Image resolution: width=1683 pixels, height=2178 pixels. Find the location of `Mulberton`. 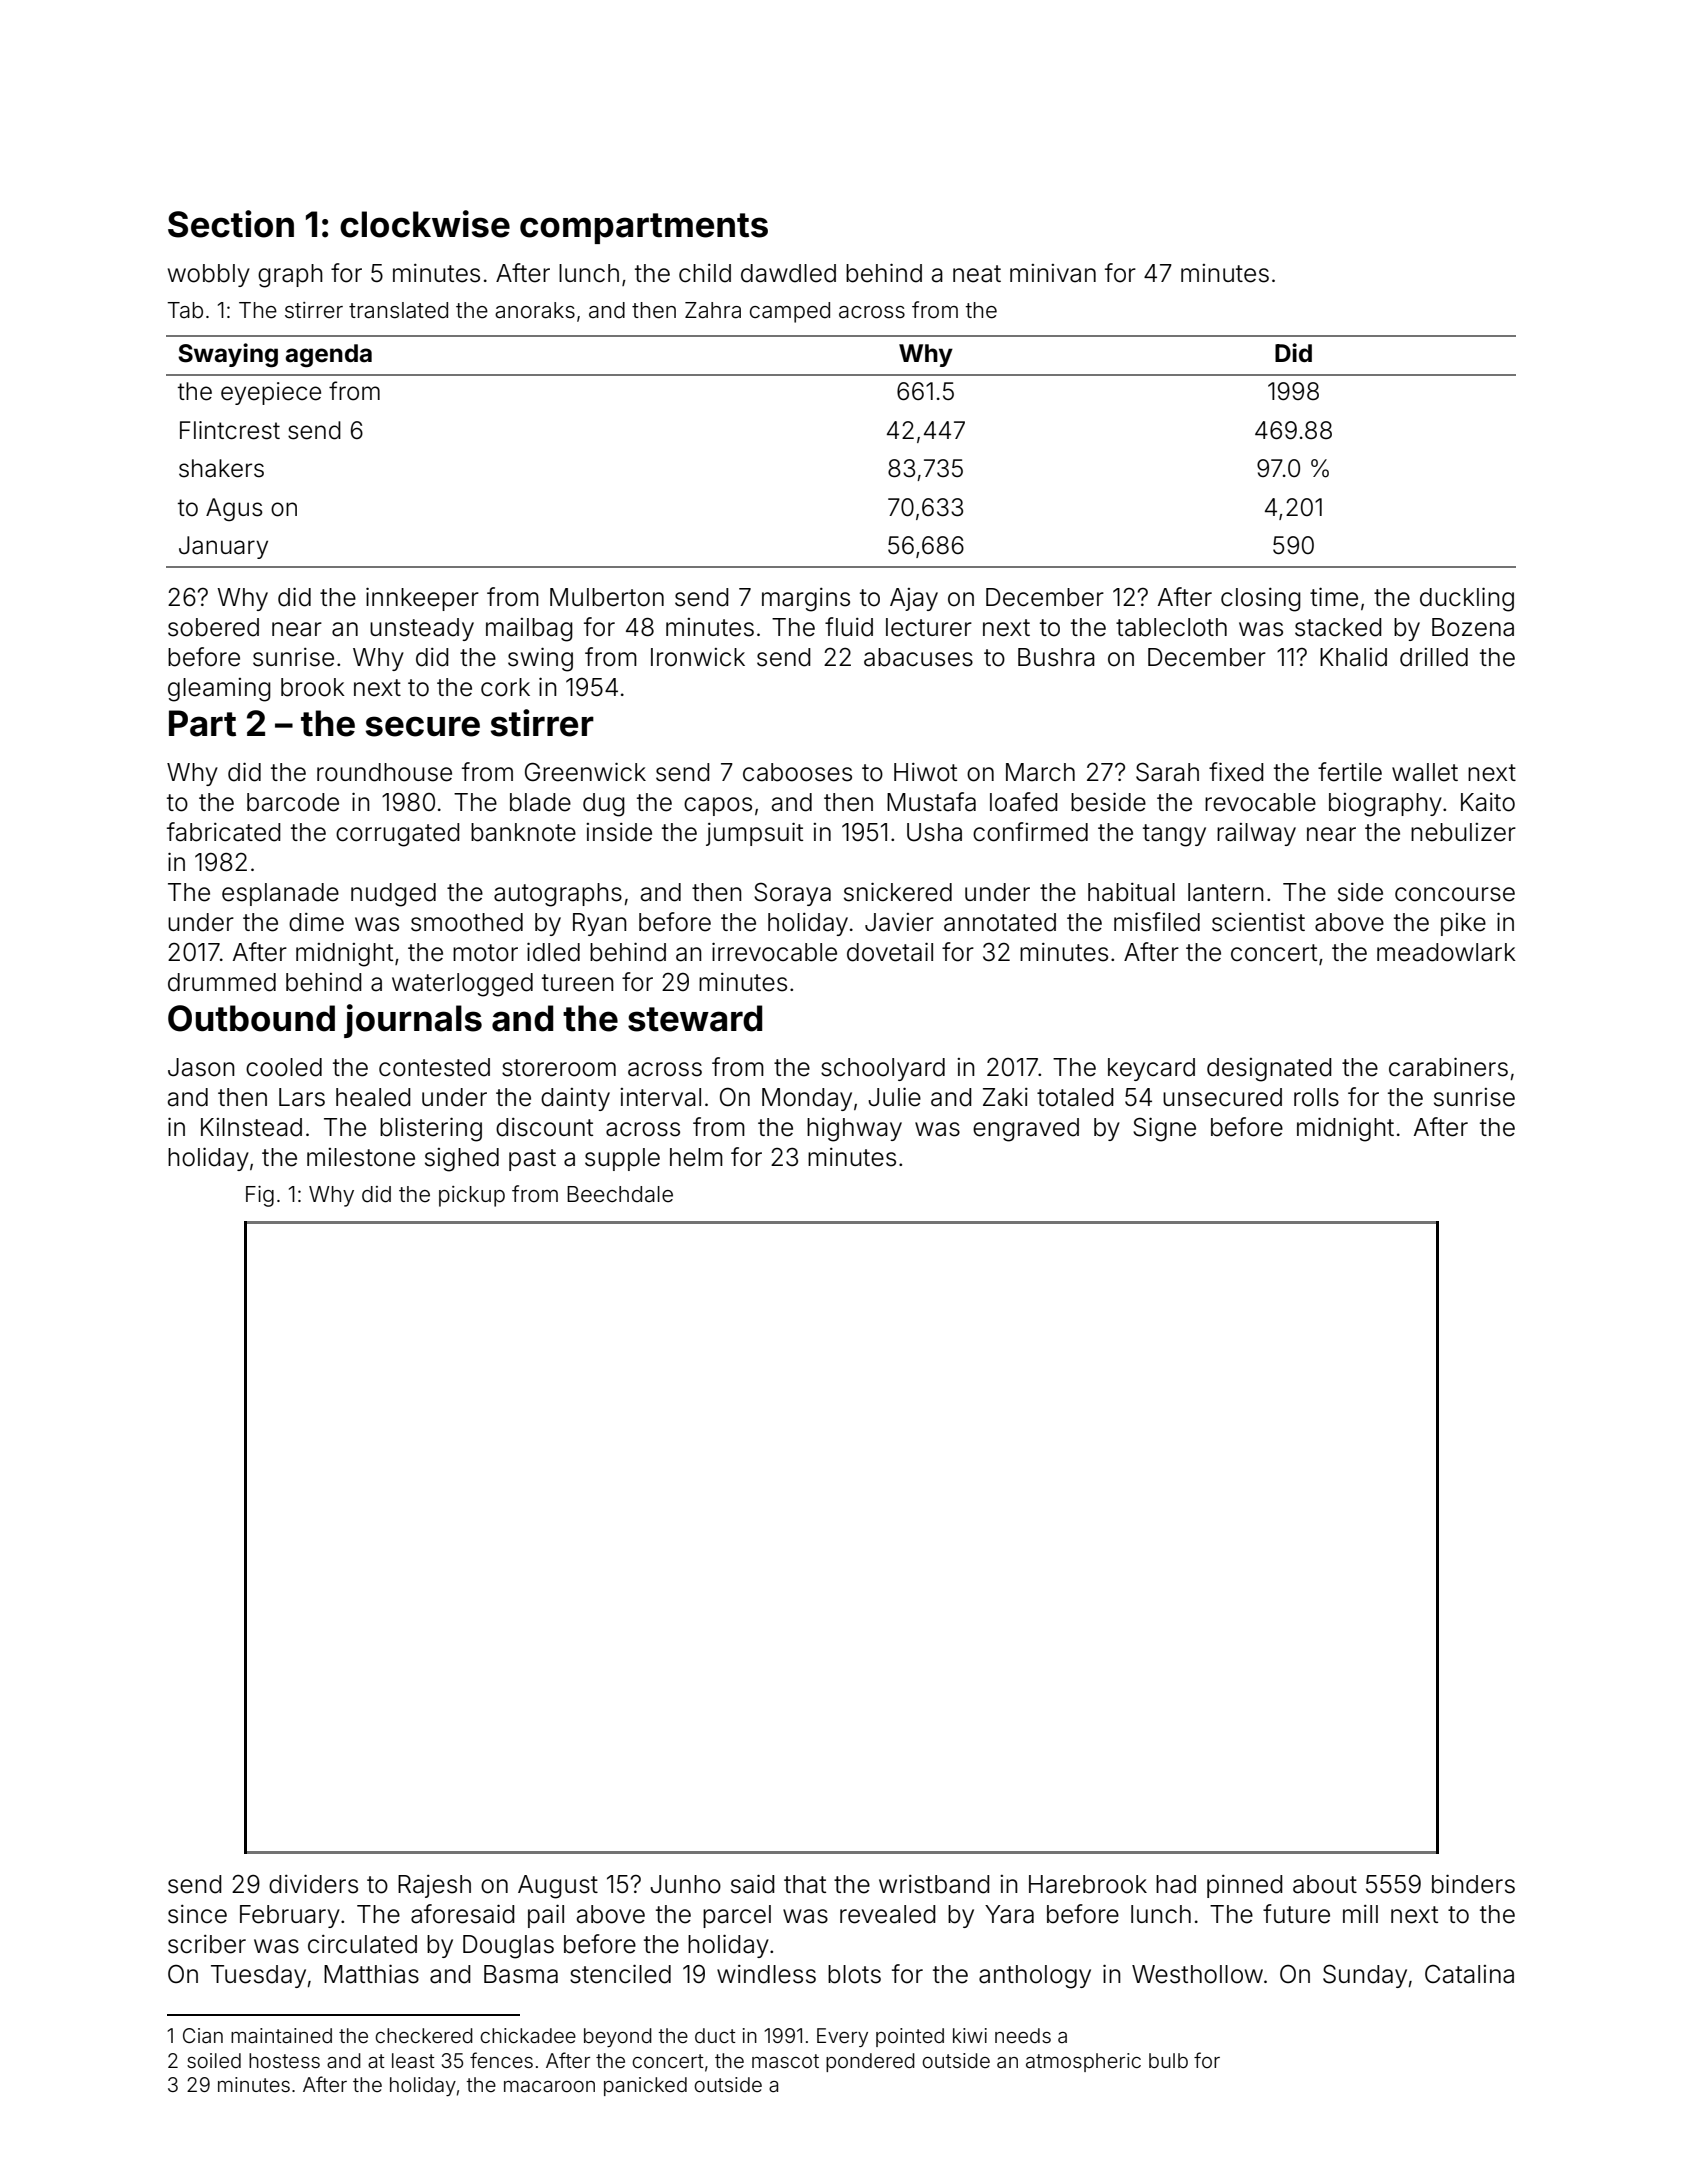

Mulberton is located at coordinates (607, 597).
